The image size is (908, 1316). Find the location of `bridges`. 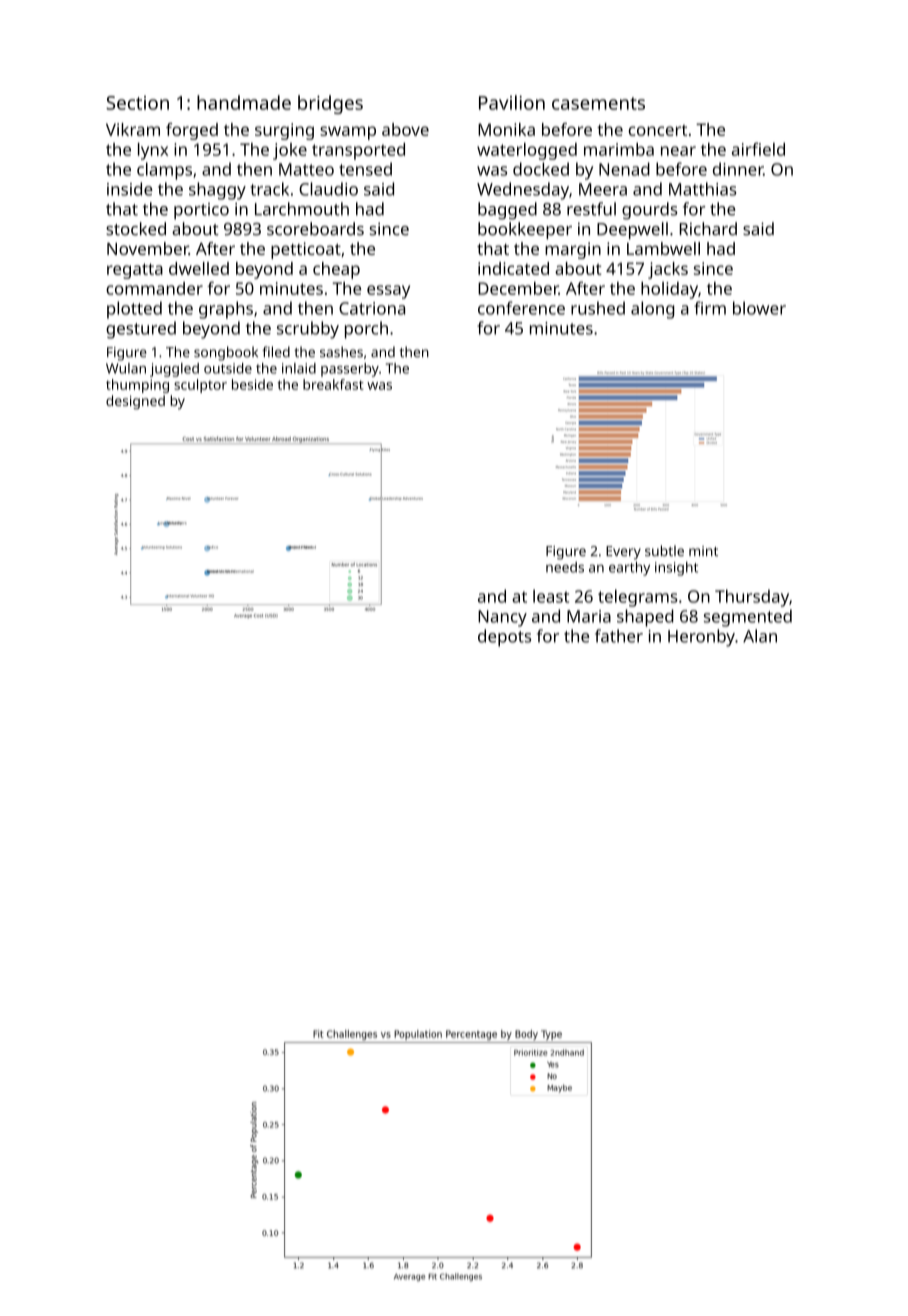

bridges is located at coordinates (330, 104).
